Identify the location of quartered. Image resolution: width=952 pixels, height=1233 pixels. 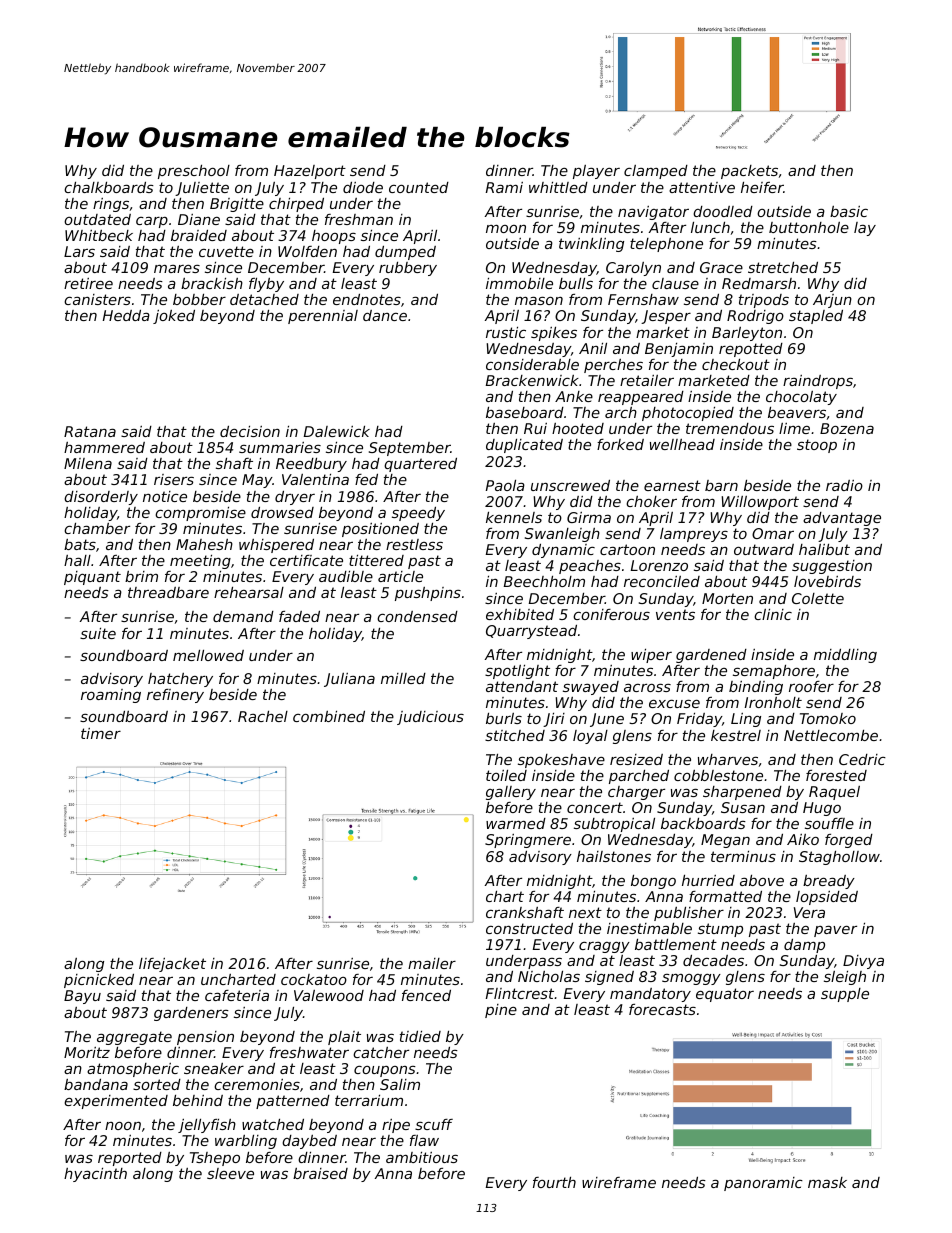
(420, 465).
